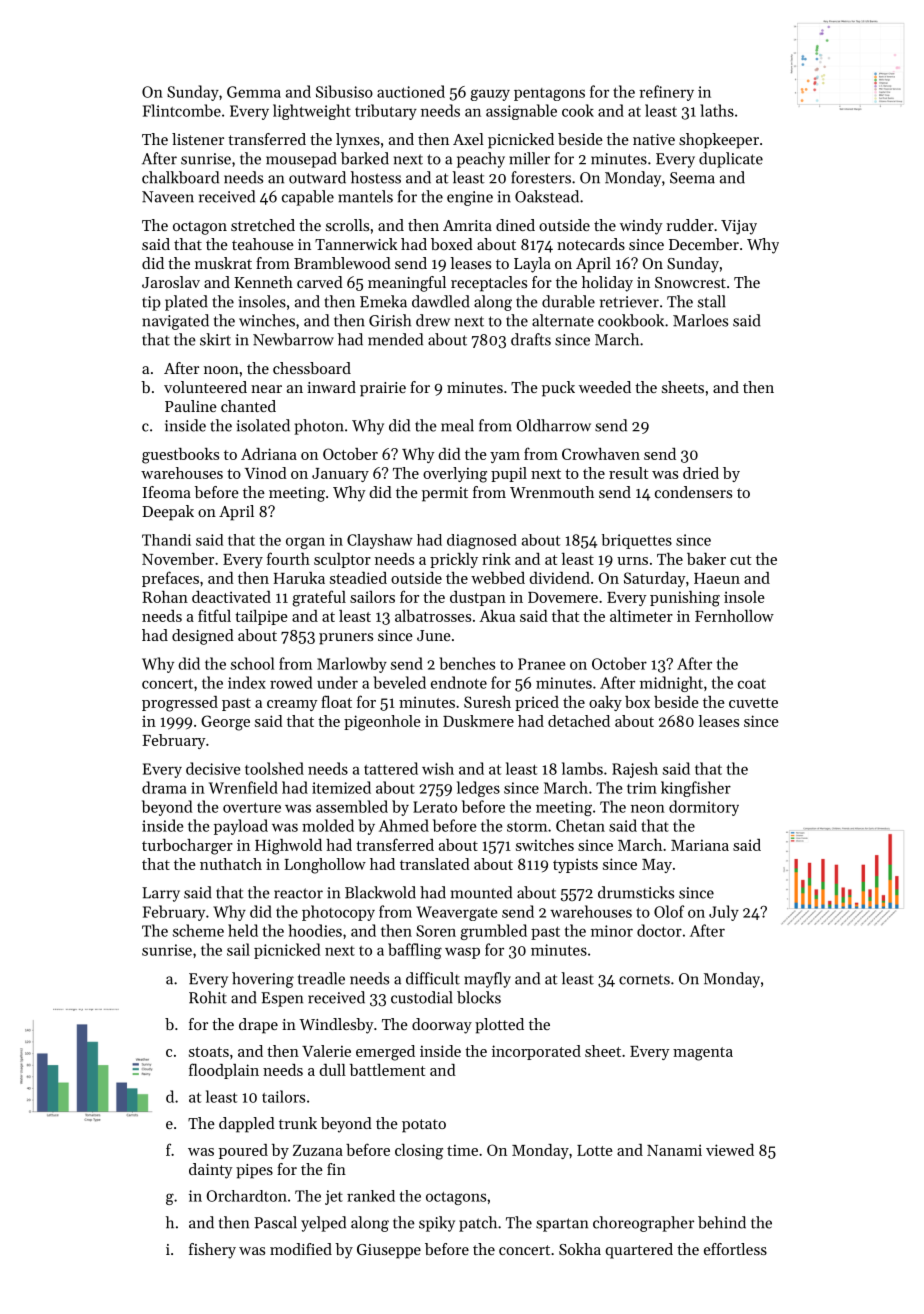 The height and width of the screenshot is (1314, 924). I want to click on refinery, so click(666, 93).
